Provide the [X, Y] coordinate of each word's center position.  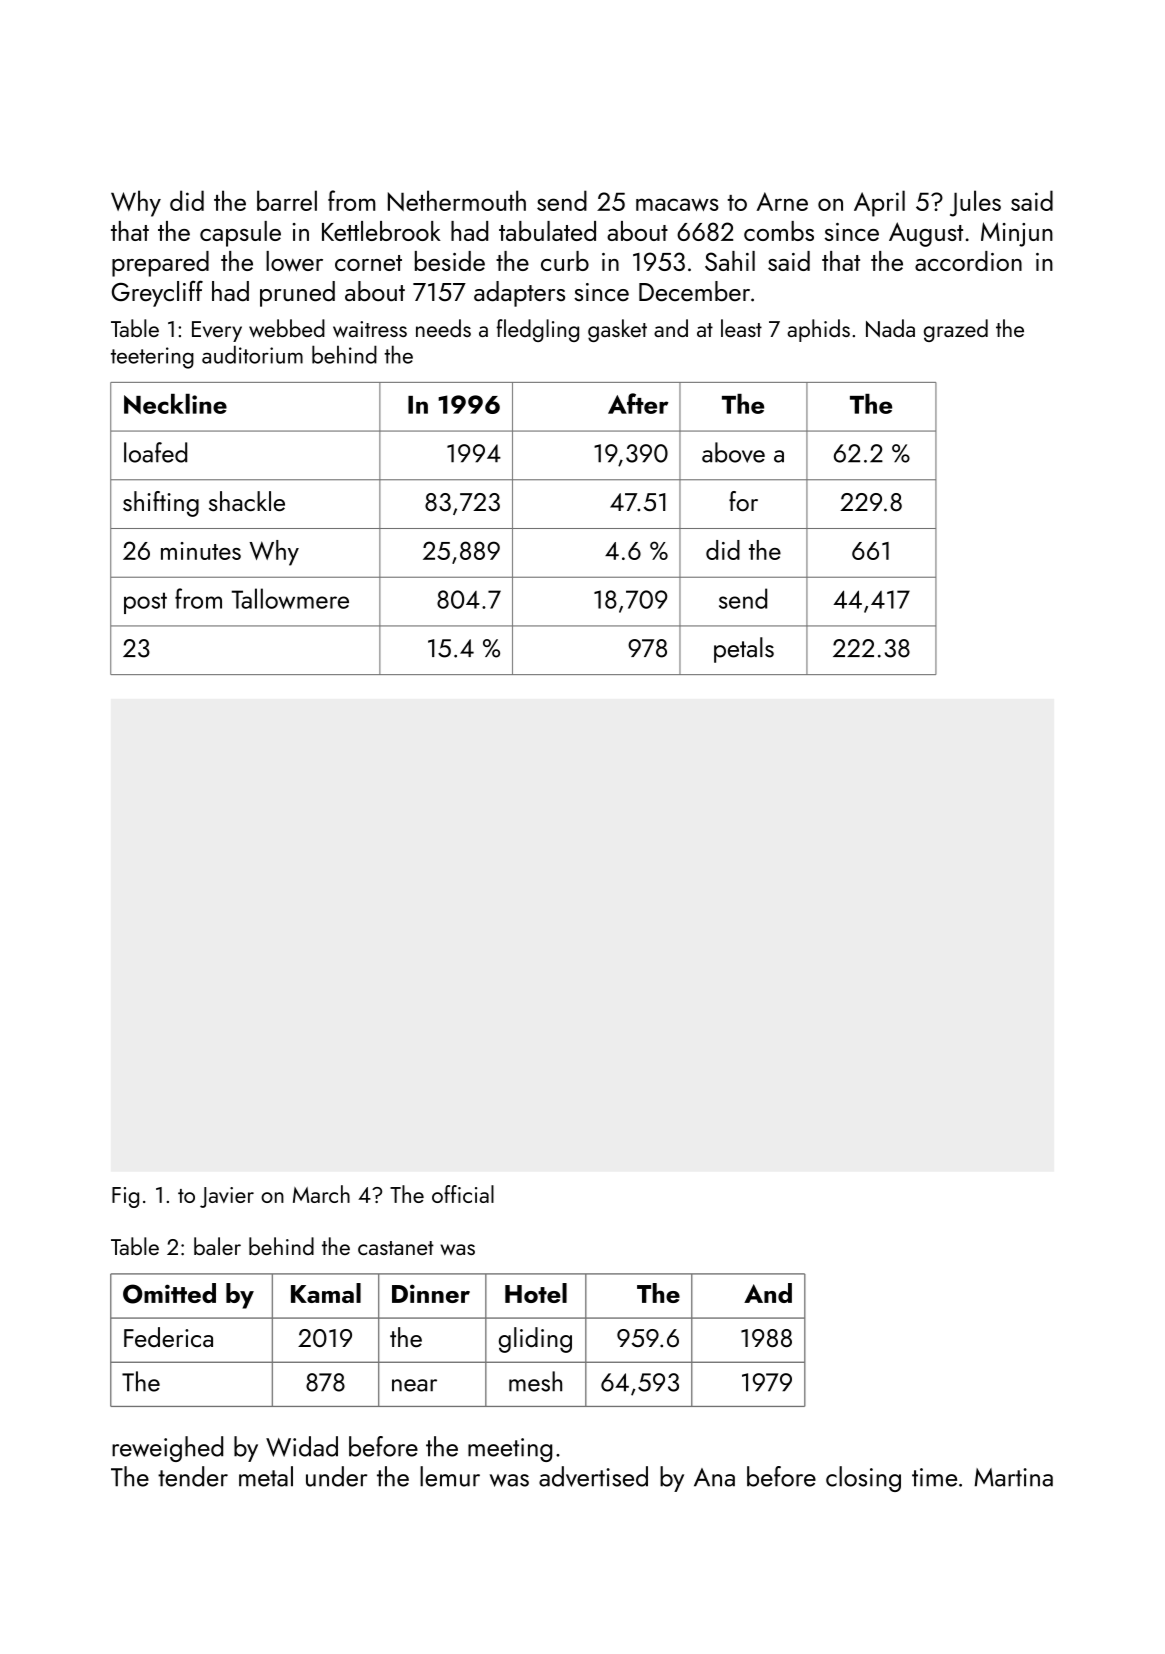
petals [744, 650]
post [145, 603]
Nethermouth [457, 200]
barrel [287, 200]
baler [217, 1246]
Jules [975, 203]
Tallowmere [290, 598]
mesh [535, 1381]
